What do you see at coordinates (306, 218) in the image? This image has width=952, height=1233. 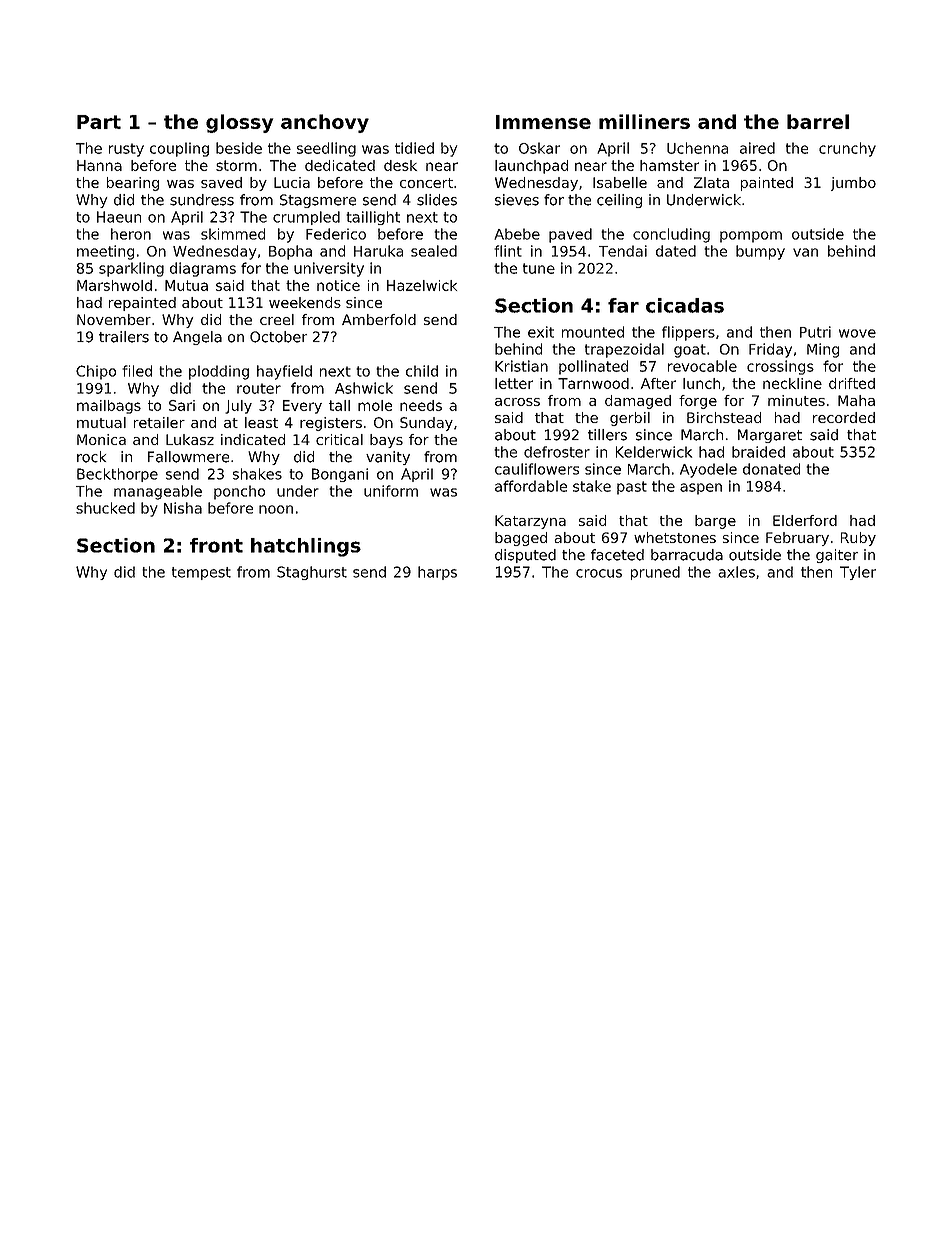 I see `crumpled` at bounding box center [306, 218].
